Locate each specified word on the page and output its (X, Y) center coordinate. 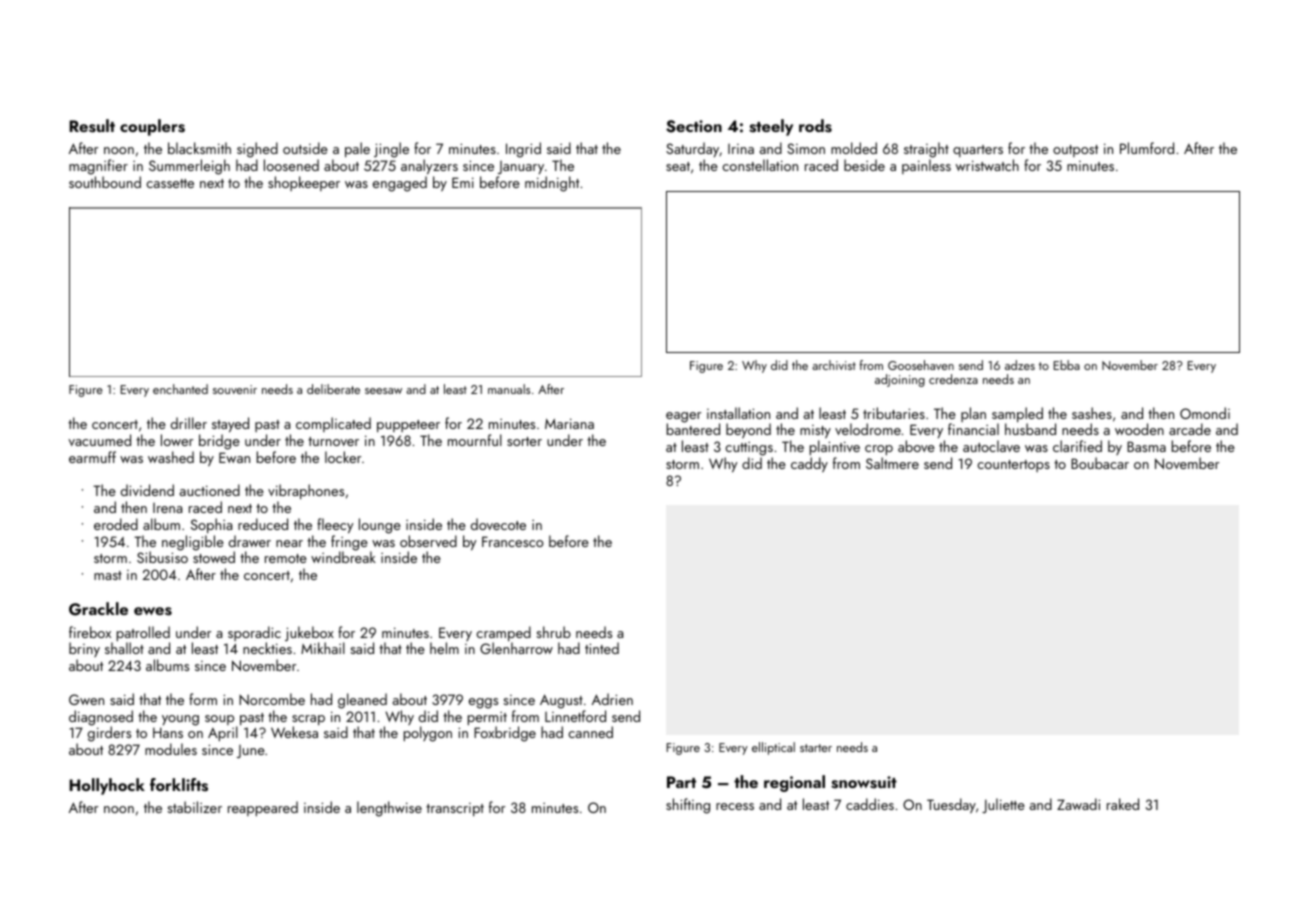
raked (1123, 804)
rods (815, 126)
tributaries (894, 413)
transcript (455, 809)
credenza (953, 379)
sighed (257, 150)
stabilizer (194, 807)
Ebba (1067, 365)
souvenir (235, 389)
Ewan (234, 457)
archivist (834, 365)
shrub (553, 632)
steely (771, 127)
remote (286, 558)
